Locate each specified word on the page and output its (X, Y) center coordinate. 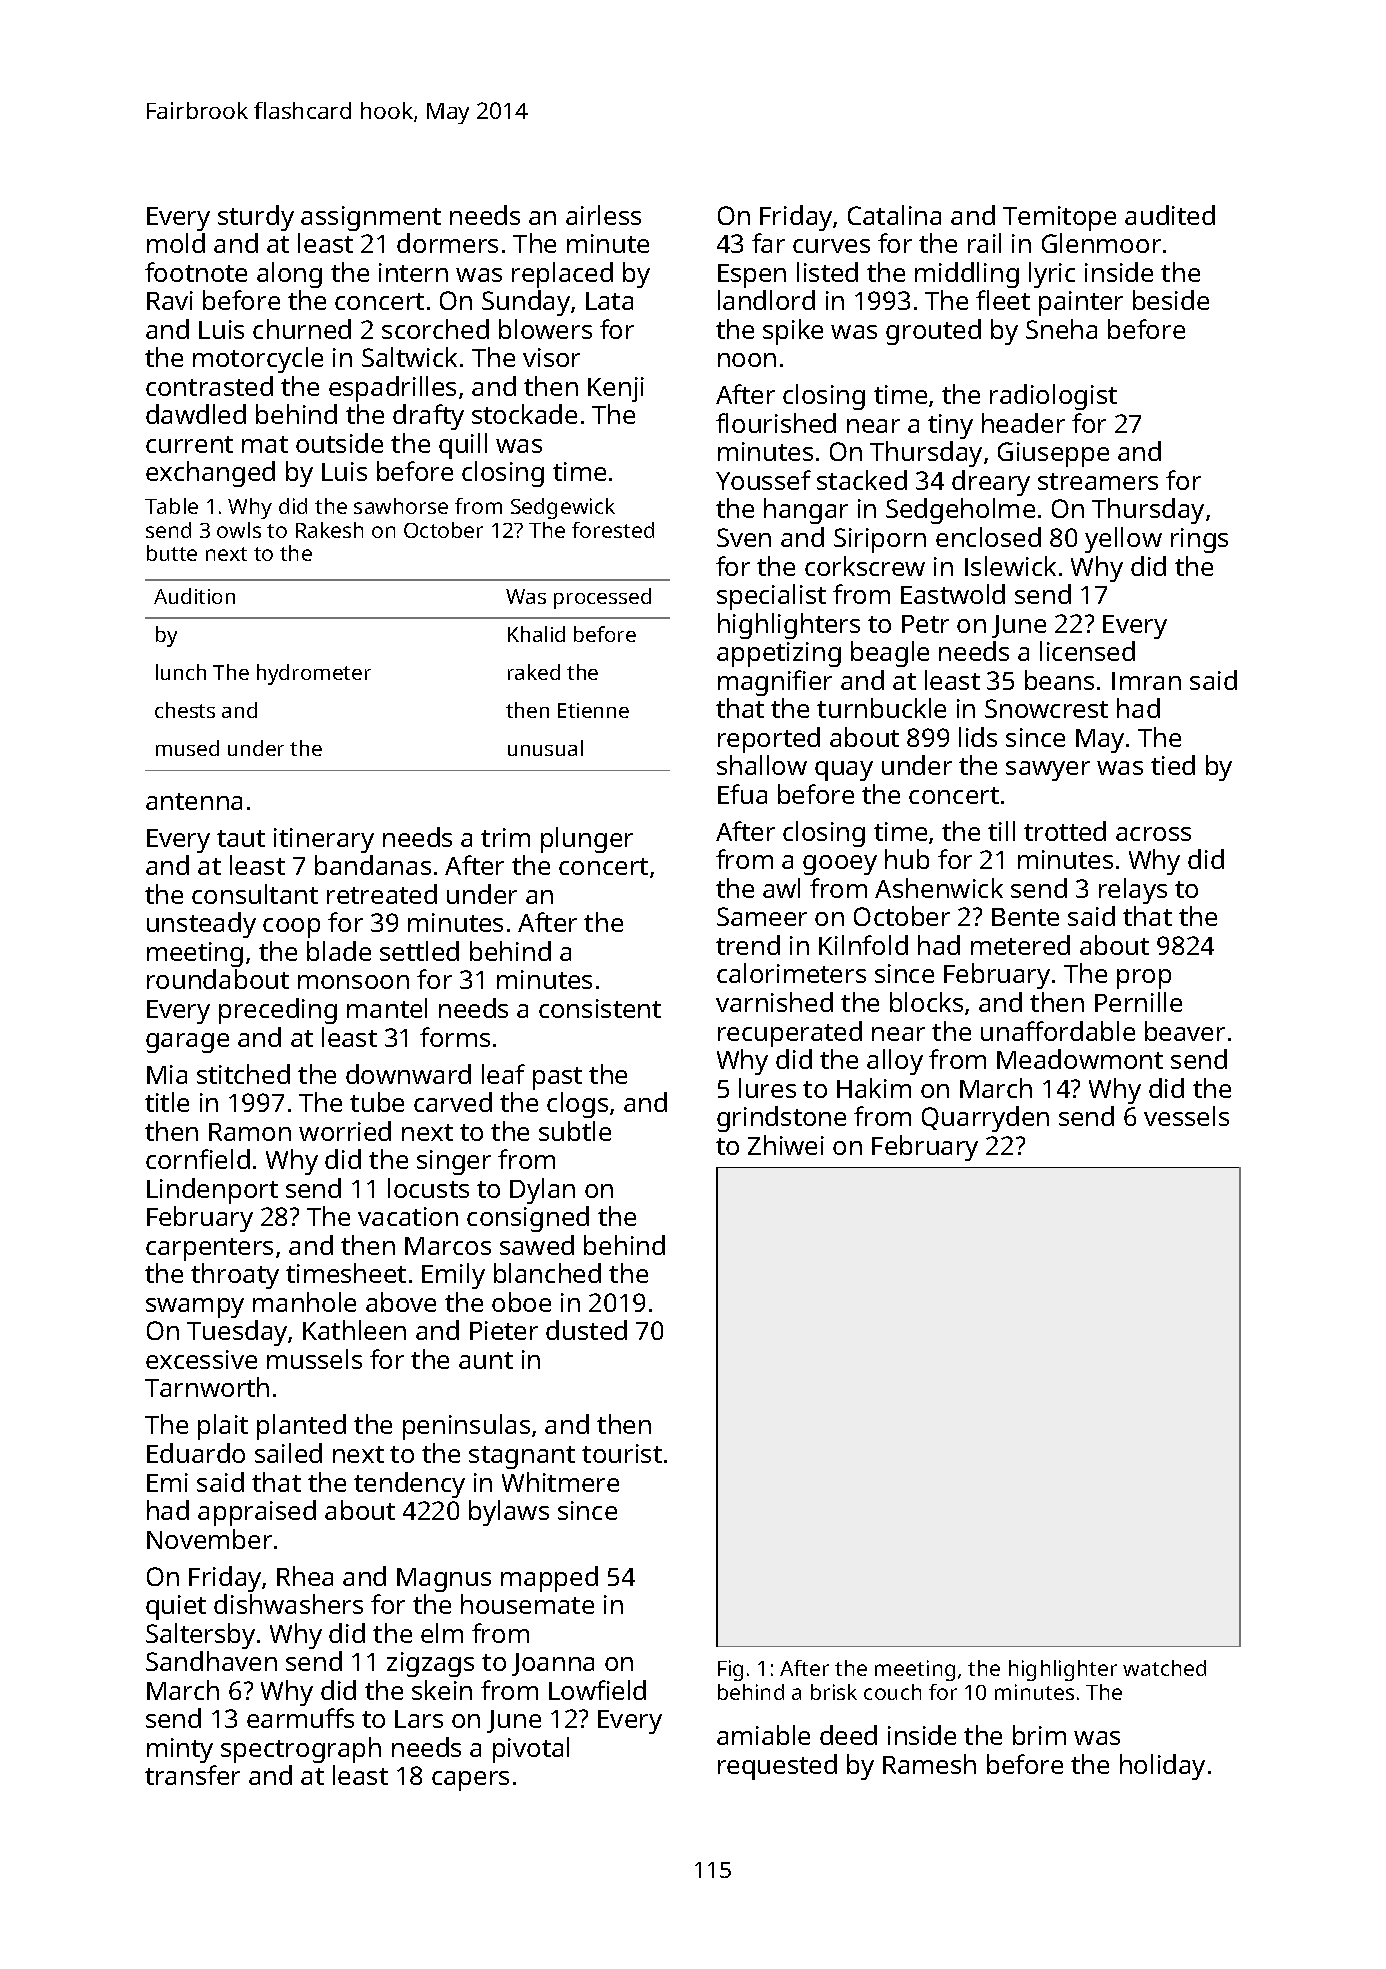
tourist (622, 1453)
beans (1059, 680)
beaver (1185, 1031)
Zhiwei (786, 1145)
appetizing (779, 654)
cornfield (198, 1159)
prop (1144, 979)
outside (339, 443)
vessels (1186, 1116)
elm (442, 1633)
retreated (382, 894)
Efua (742, 794)
